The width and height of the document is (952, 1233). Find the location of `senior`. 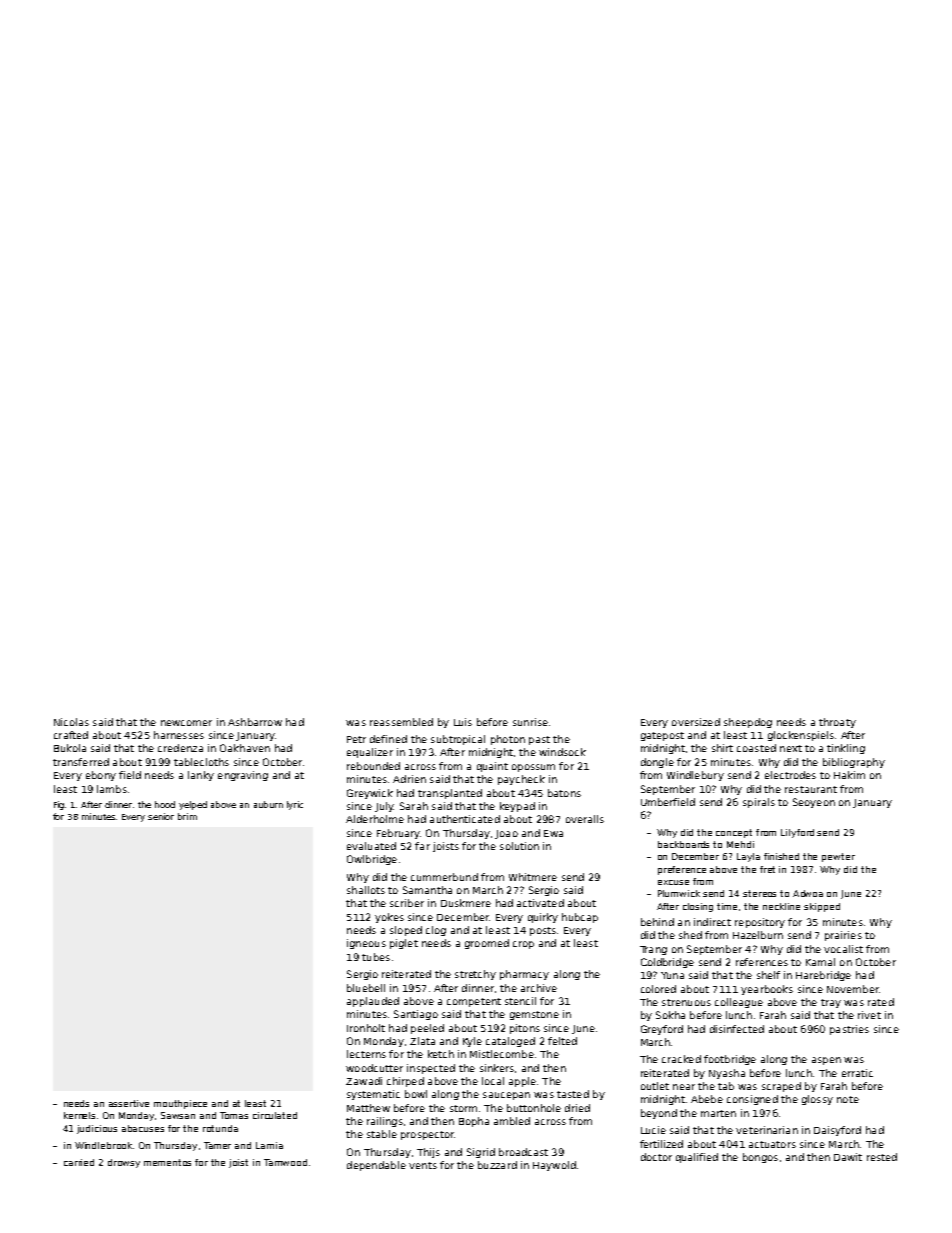

senior is located at coordinates (161, 816).
